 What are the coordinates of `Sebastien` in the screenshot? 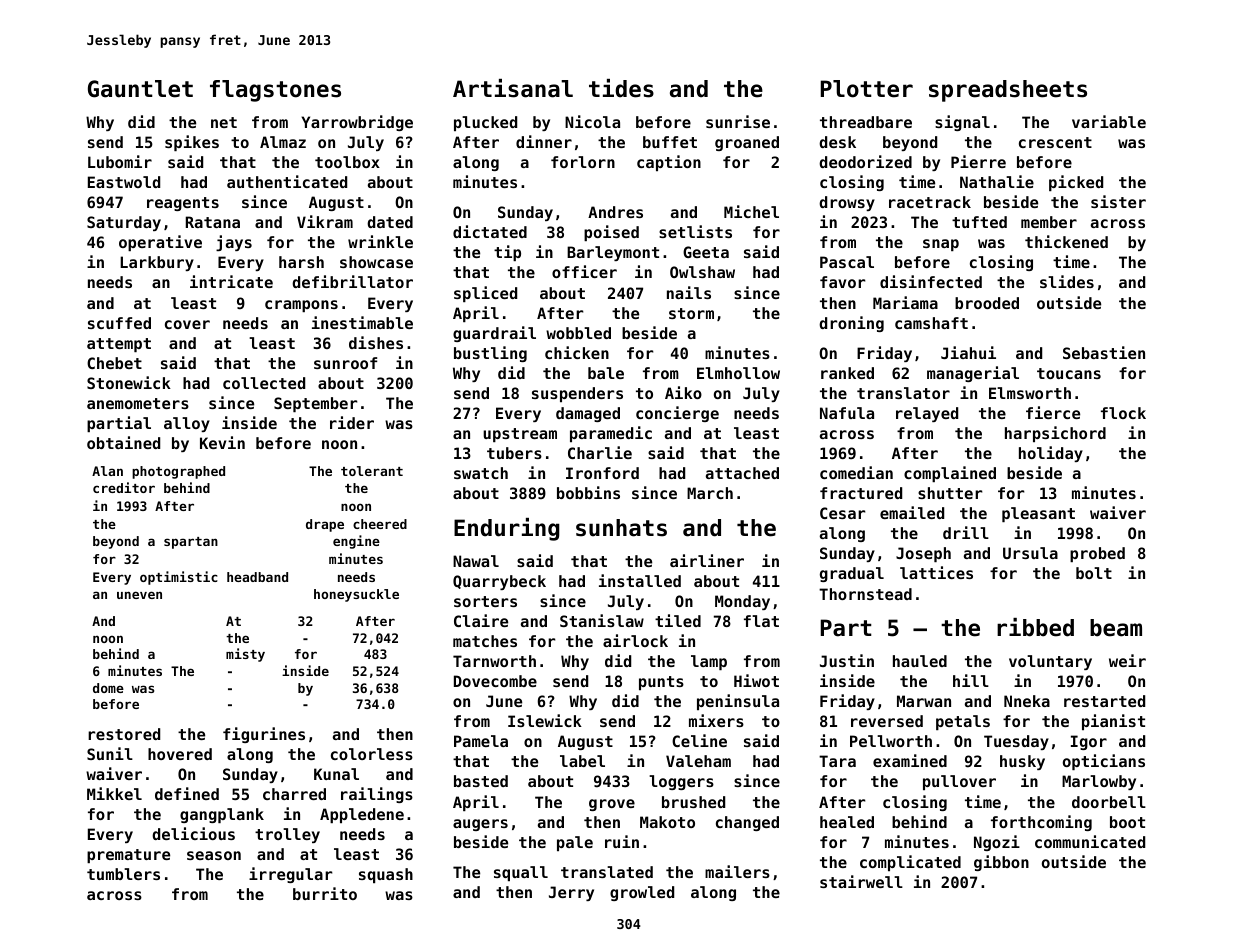 It's located at (1104, 352).
